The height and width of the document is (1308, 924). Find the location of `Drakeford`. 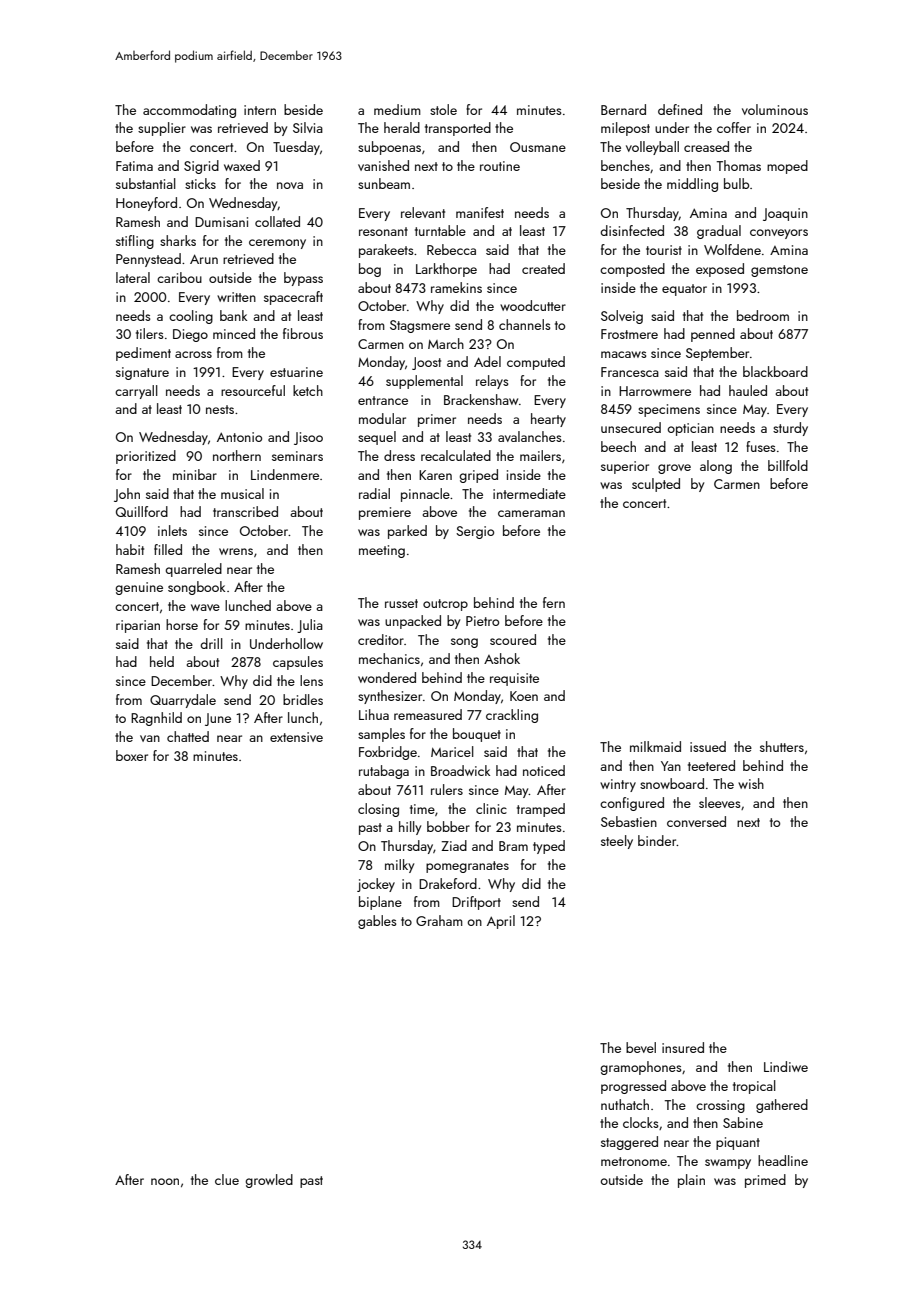

Drakeford is located at coordinates (448, 883).
